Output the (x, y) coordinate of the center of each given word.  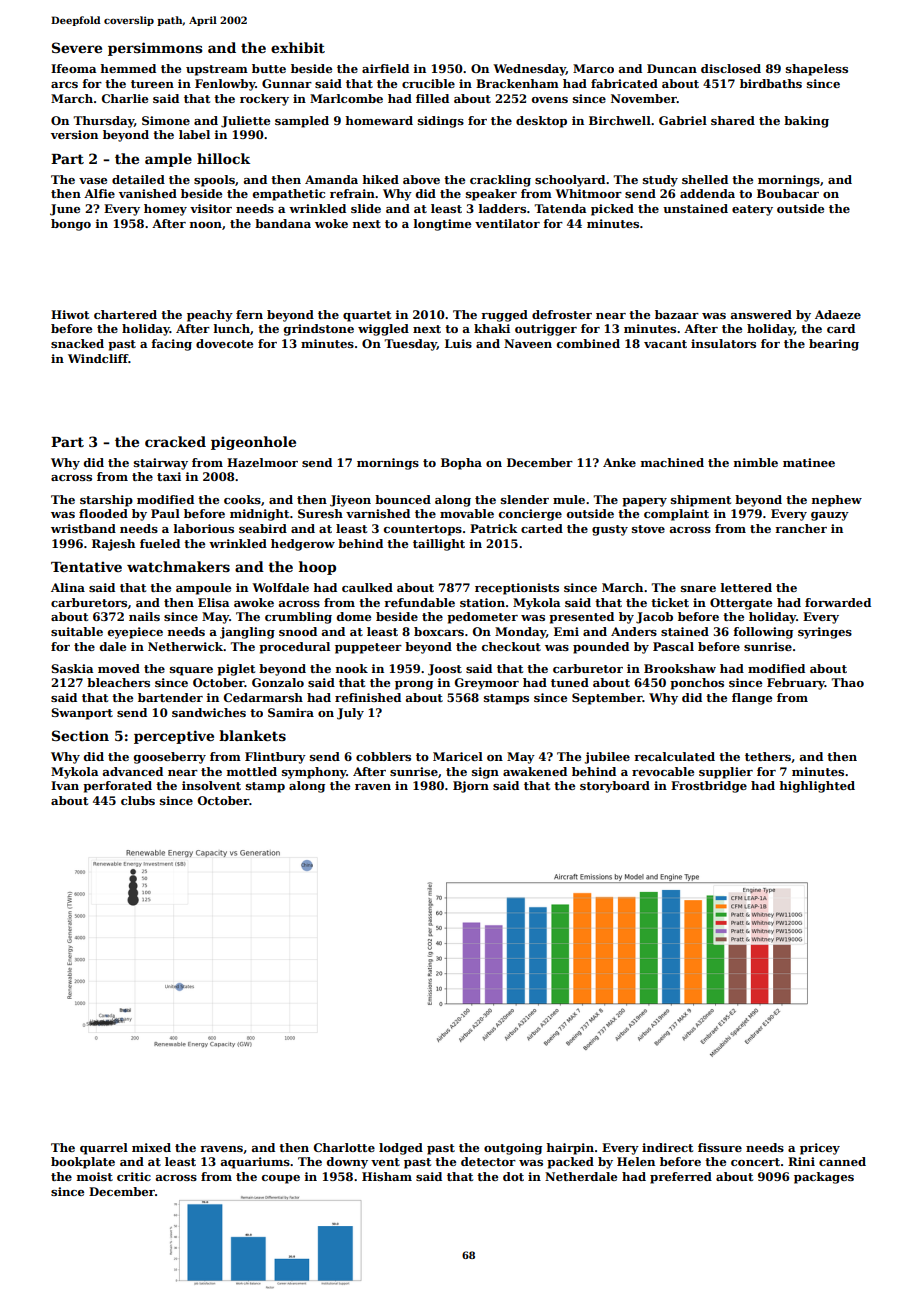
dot (513, 1176)
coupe (281, 1179)
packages (824, 1178)
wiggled (383, 330)
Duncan (672, 68)
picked (612, 210)
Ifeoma (74, 68)
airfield (385, 68)
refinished (368, 697)
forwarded (838, 602)
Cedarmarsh (263, 697)
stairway (161, 464)
